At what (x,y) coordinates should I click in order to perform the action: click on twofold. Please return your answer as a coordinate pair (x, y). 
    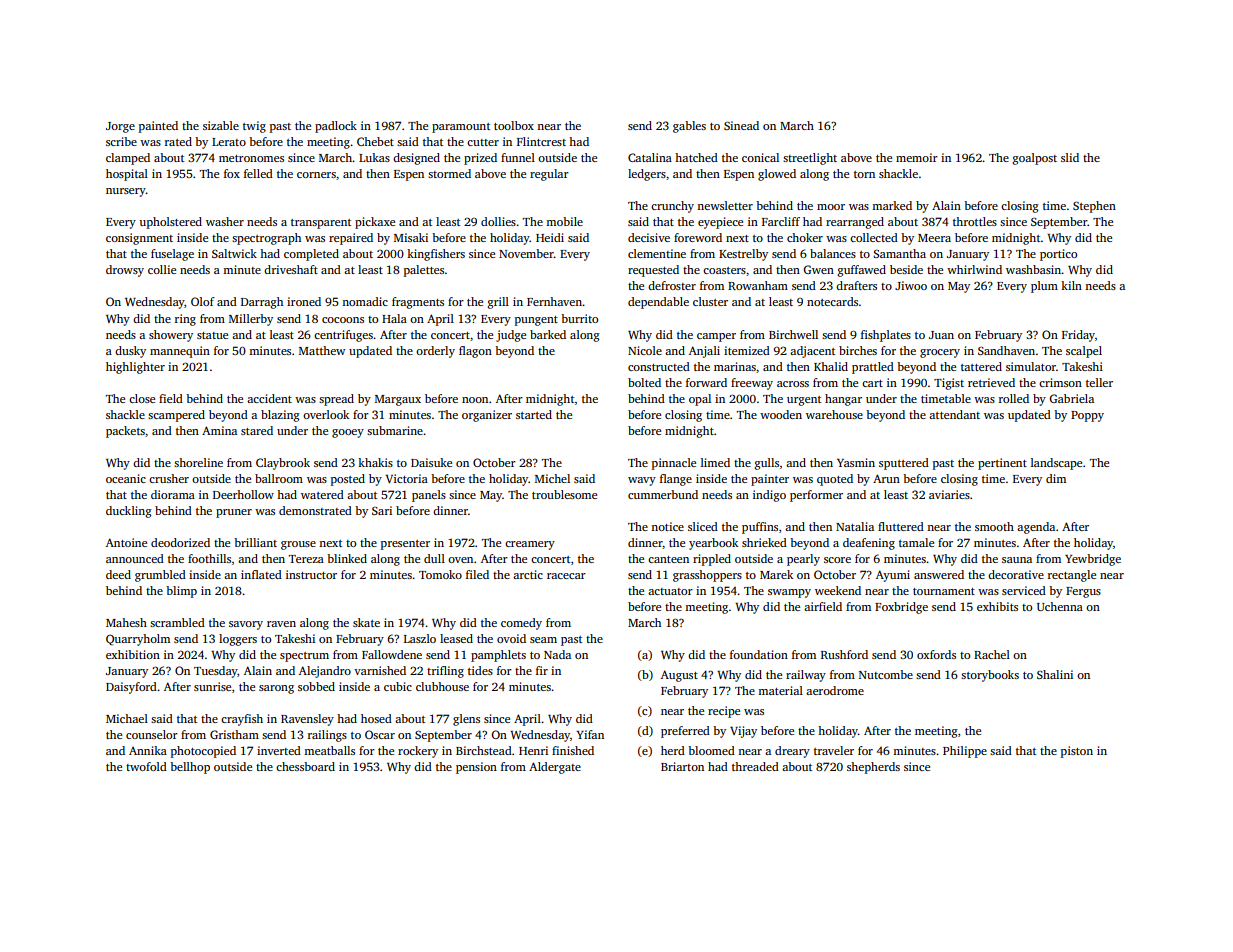
    Looking at the image, I should click on (146, 766).
